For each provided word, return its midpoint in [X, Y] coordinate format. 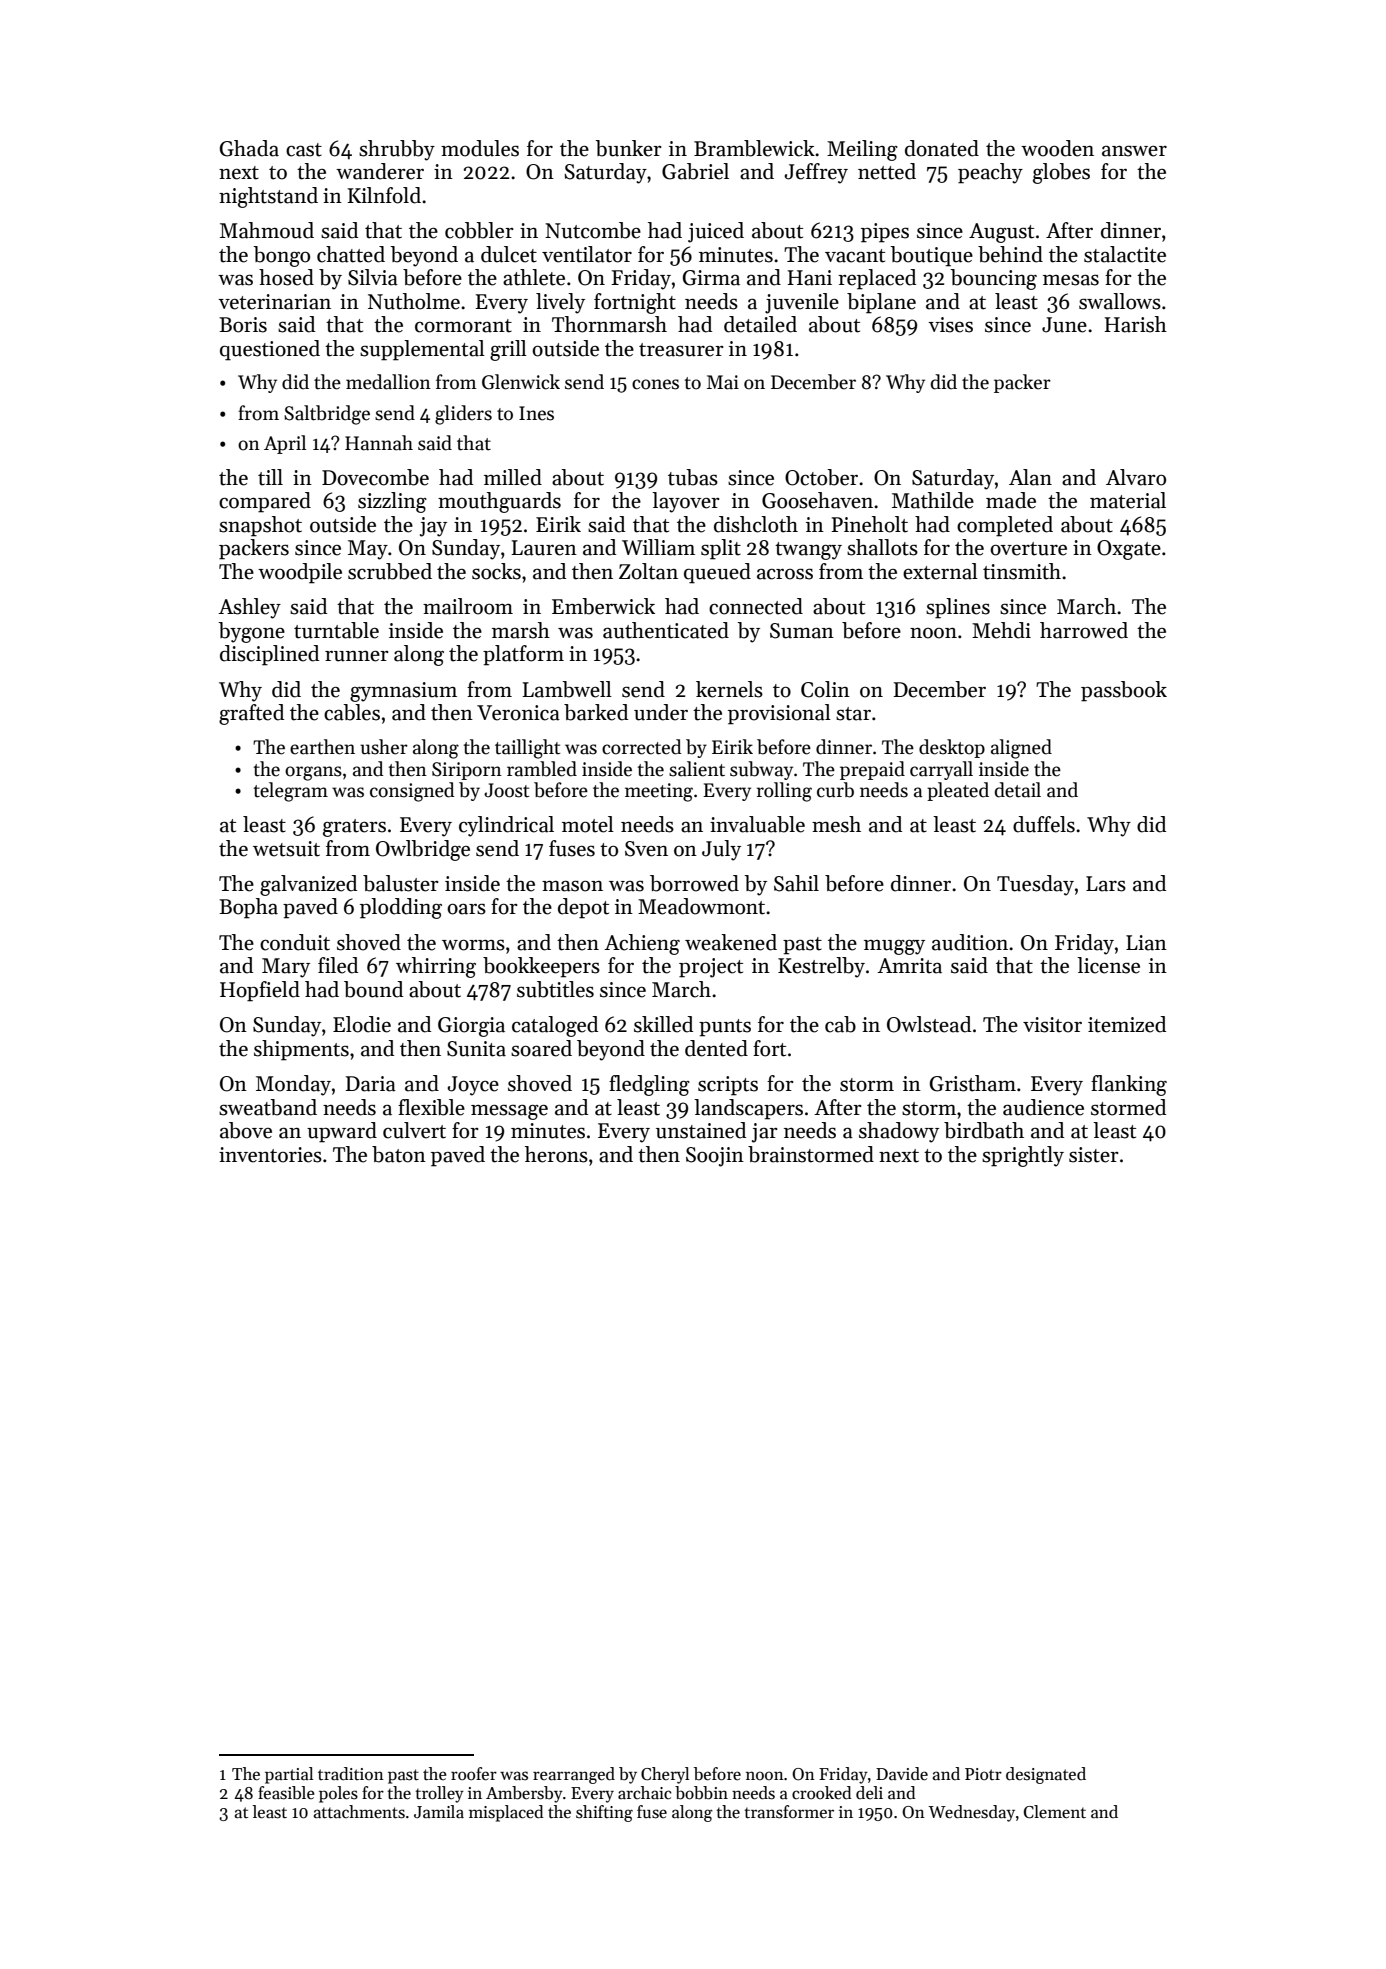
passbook [1124, 691]
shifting [604, 1813]
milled [513, 477]
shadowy [899, 1132]
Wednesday [971, 1813]
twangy [808, 551]
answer [1134, 151]
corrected [642, 747]
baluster [401, 883]
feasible [286, 1793]
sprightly [1023, 1156]
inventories [270, 1155]
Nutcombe [593, 230]
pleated [958, 791]
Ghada [249, 148]
